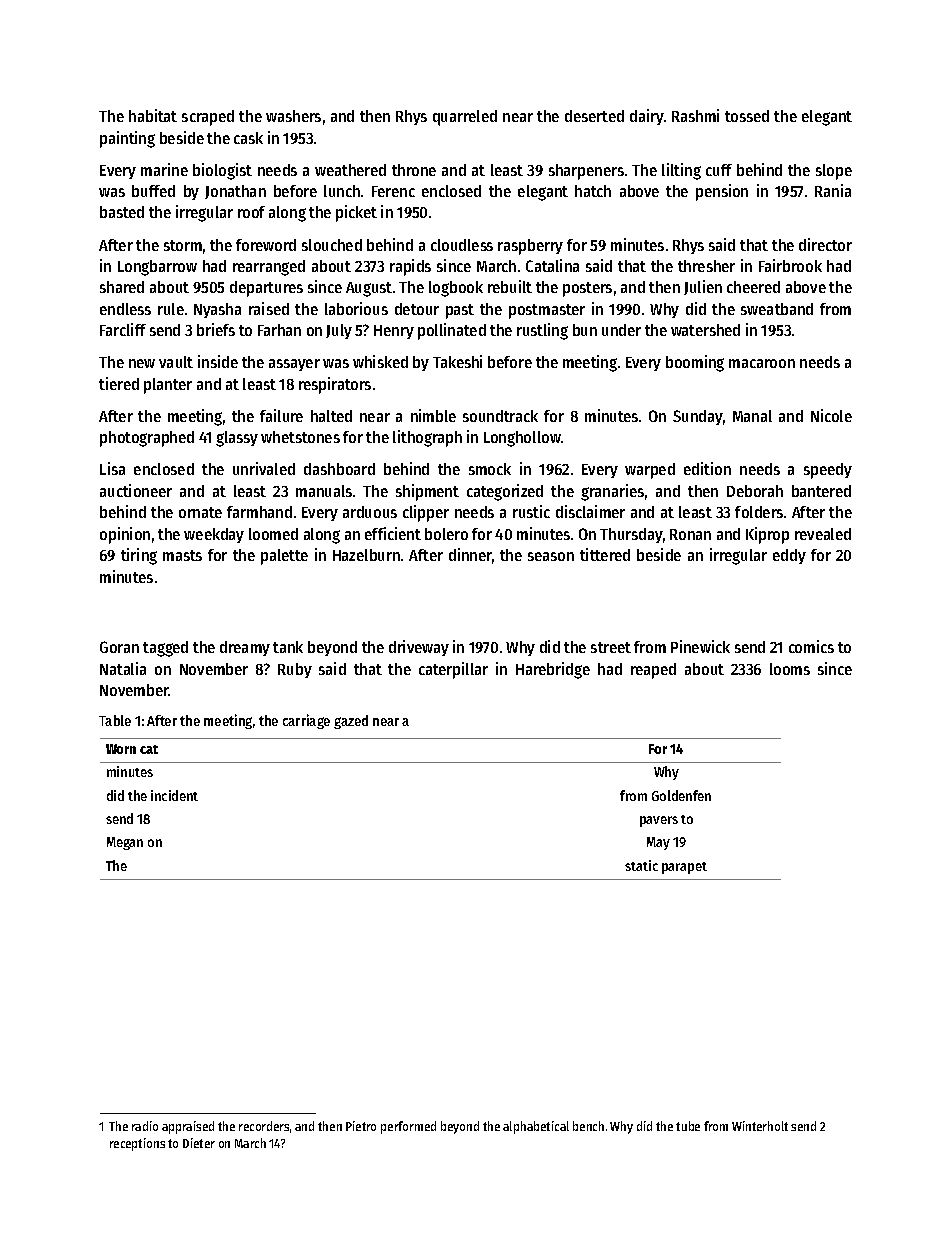 The height and width of the screenshot is (1233, 952). I want to click on parapet, so click(684, 868).
